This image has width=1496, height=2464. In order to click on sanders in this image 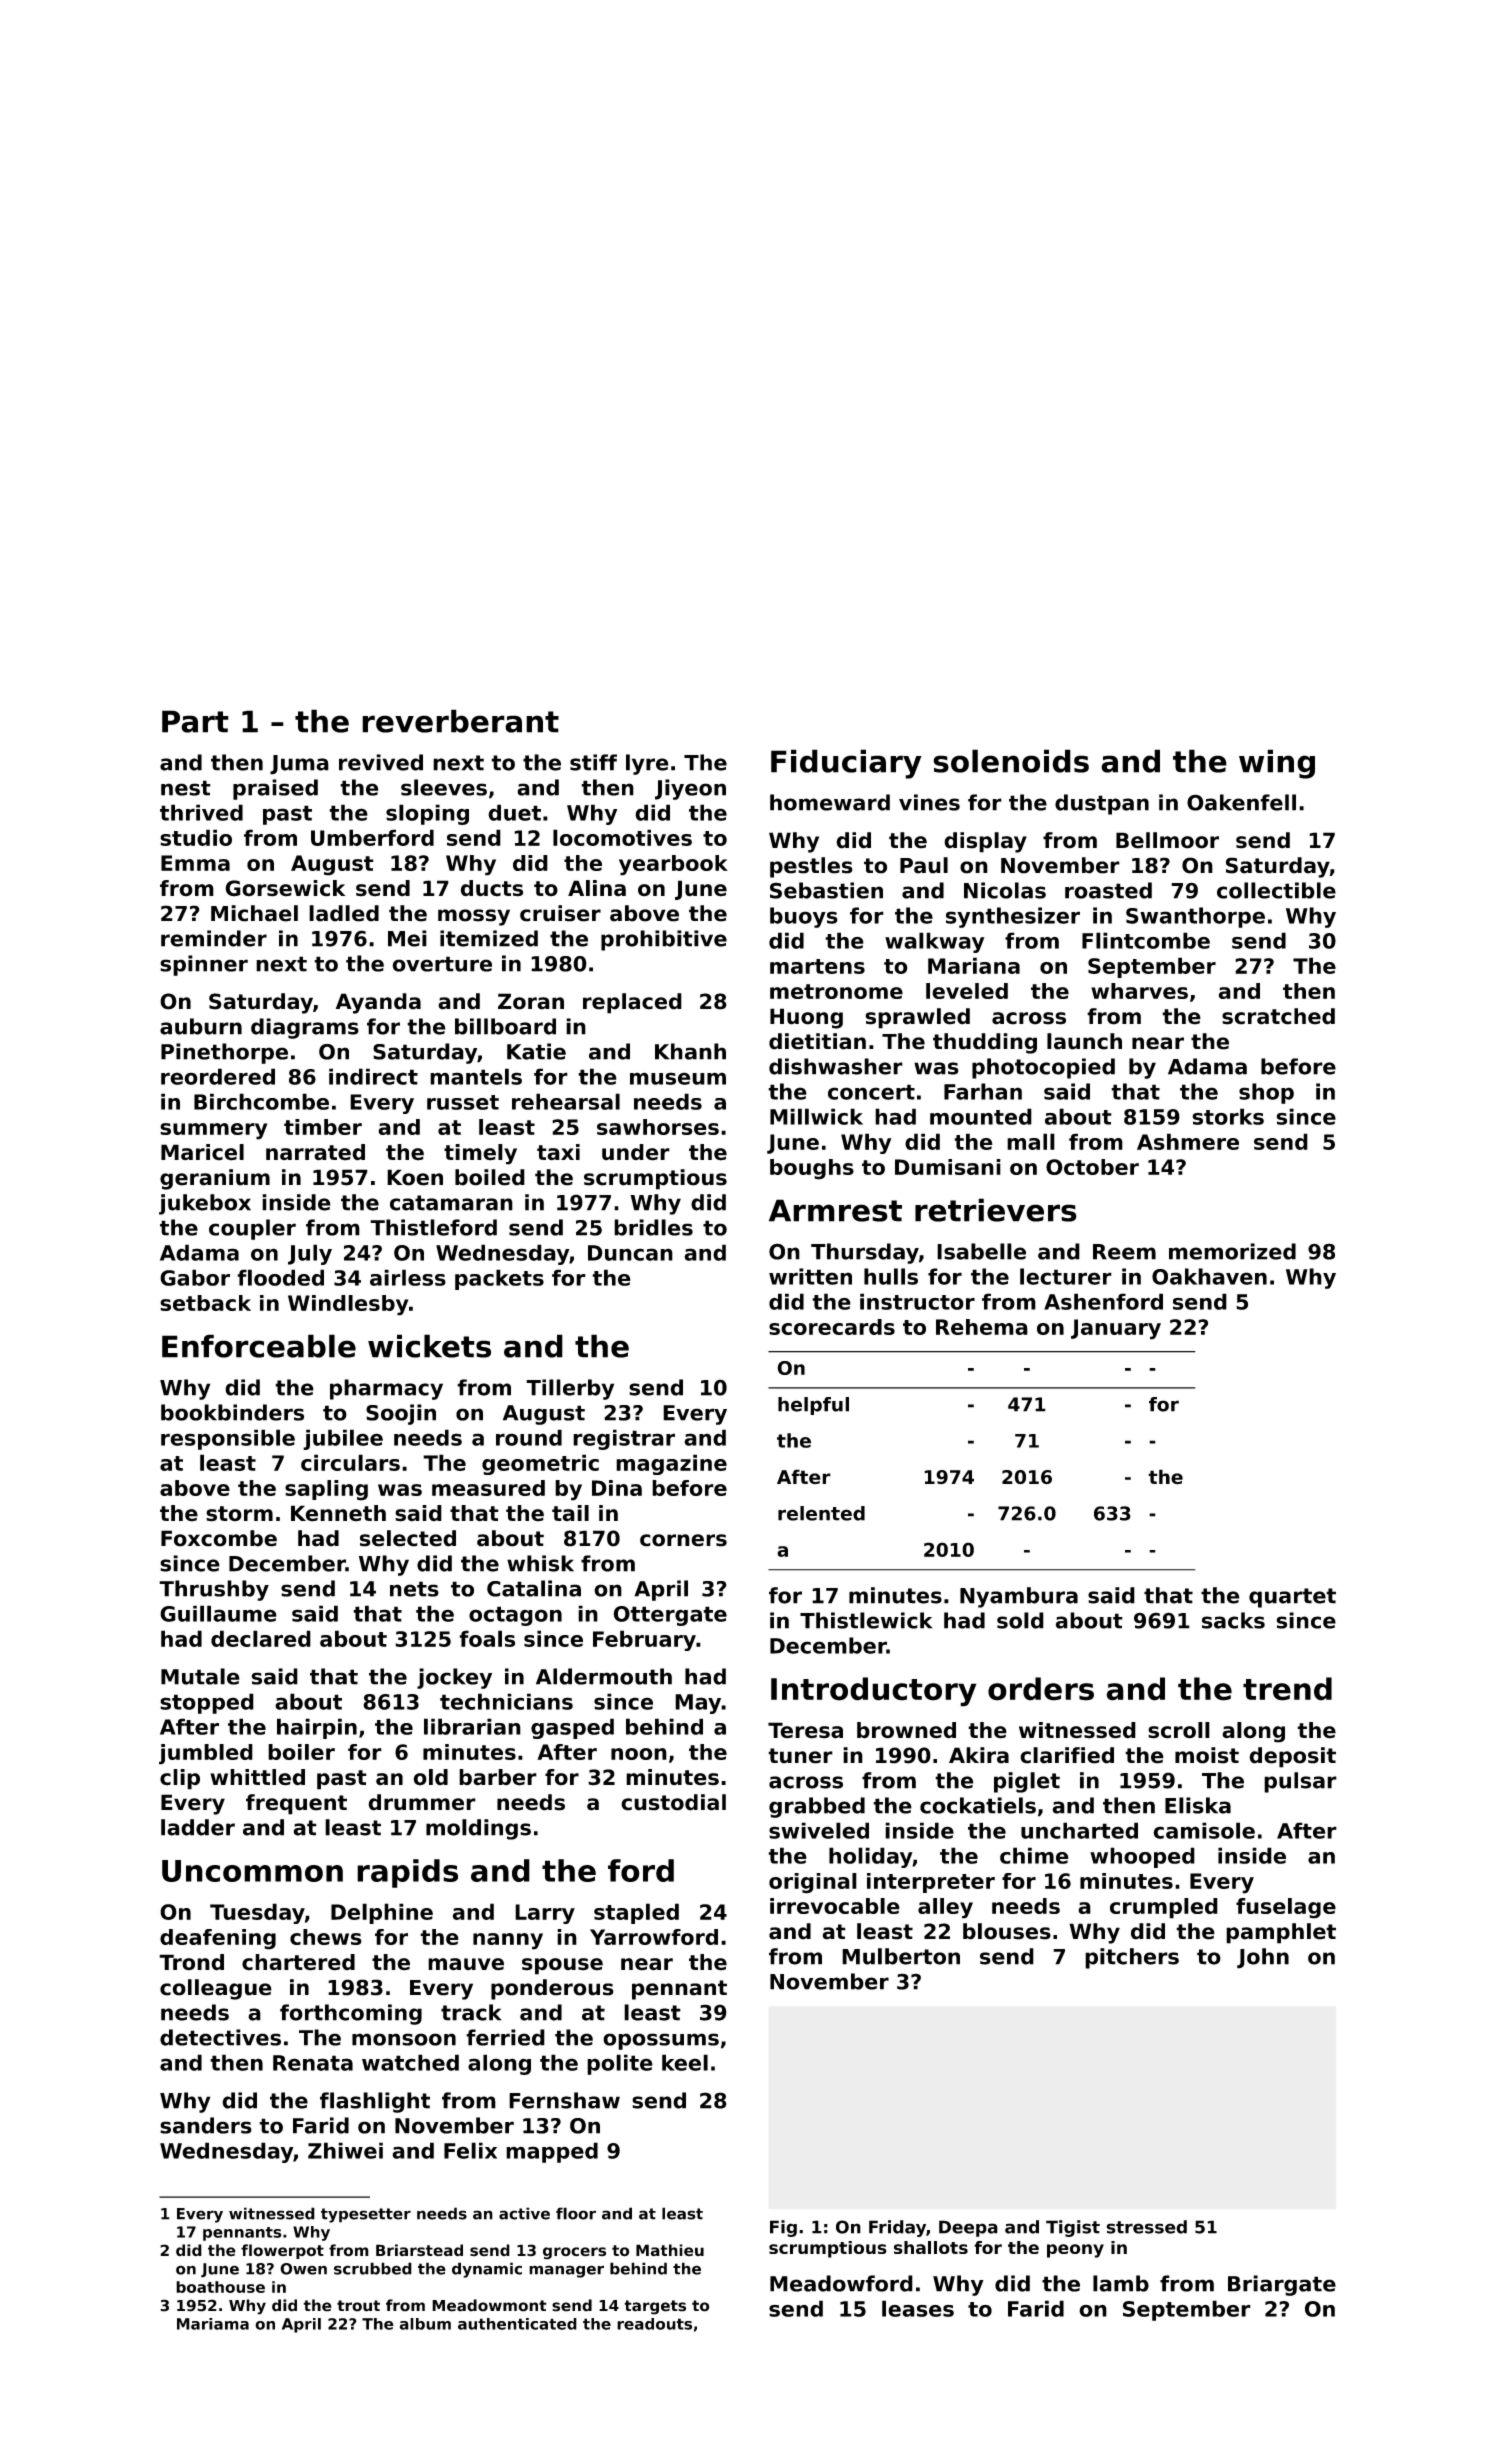, I will do `click(206, 2125)`.
